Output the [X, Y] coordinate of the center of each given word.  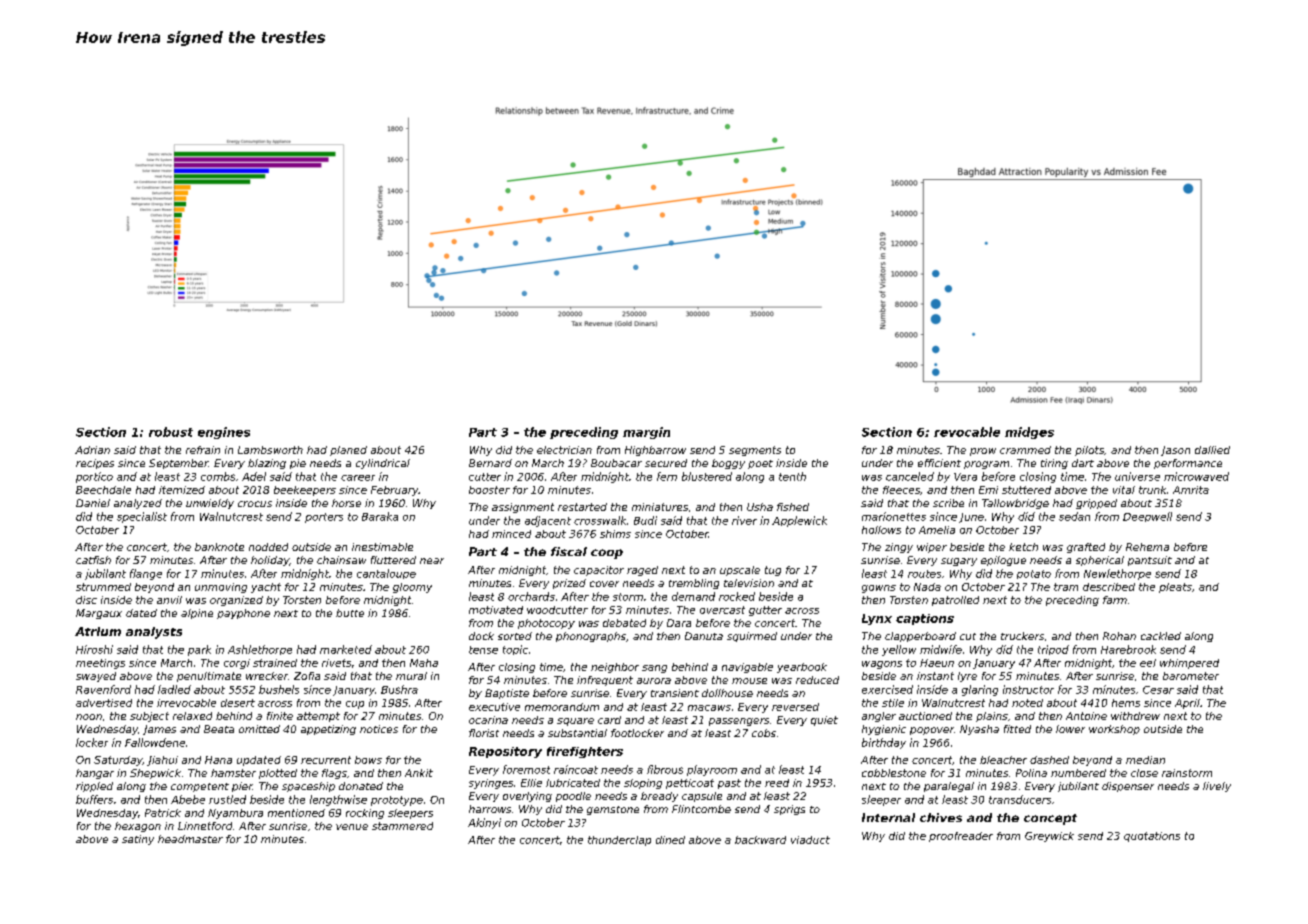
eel [1148, 663]
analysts [154, 633]
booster [489, 490]
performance [1188, 464]
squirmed [752, 637]
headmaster [190, 839]
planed [348, 451]
